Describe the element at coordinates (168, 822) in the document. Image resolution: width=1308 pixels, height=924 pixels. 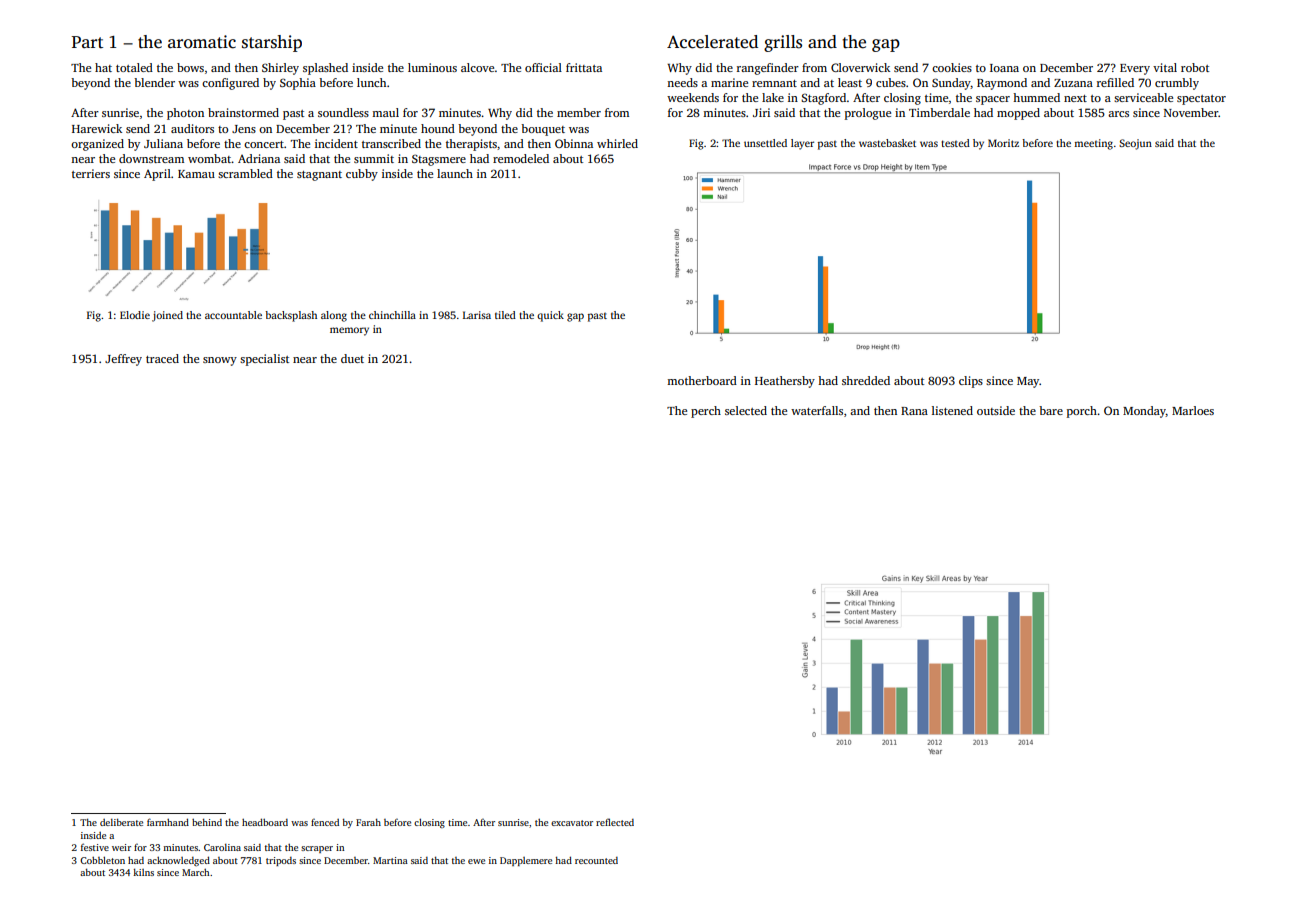
I see `farmhand` at that location.
